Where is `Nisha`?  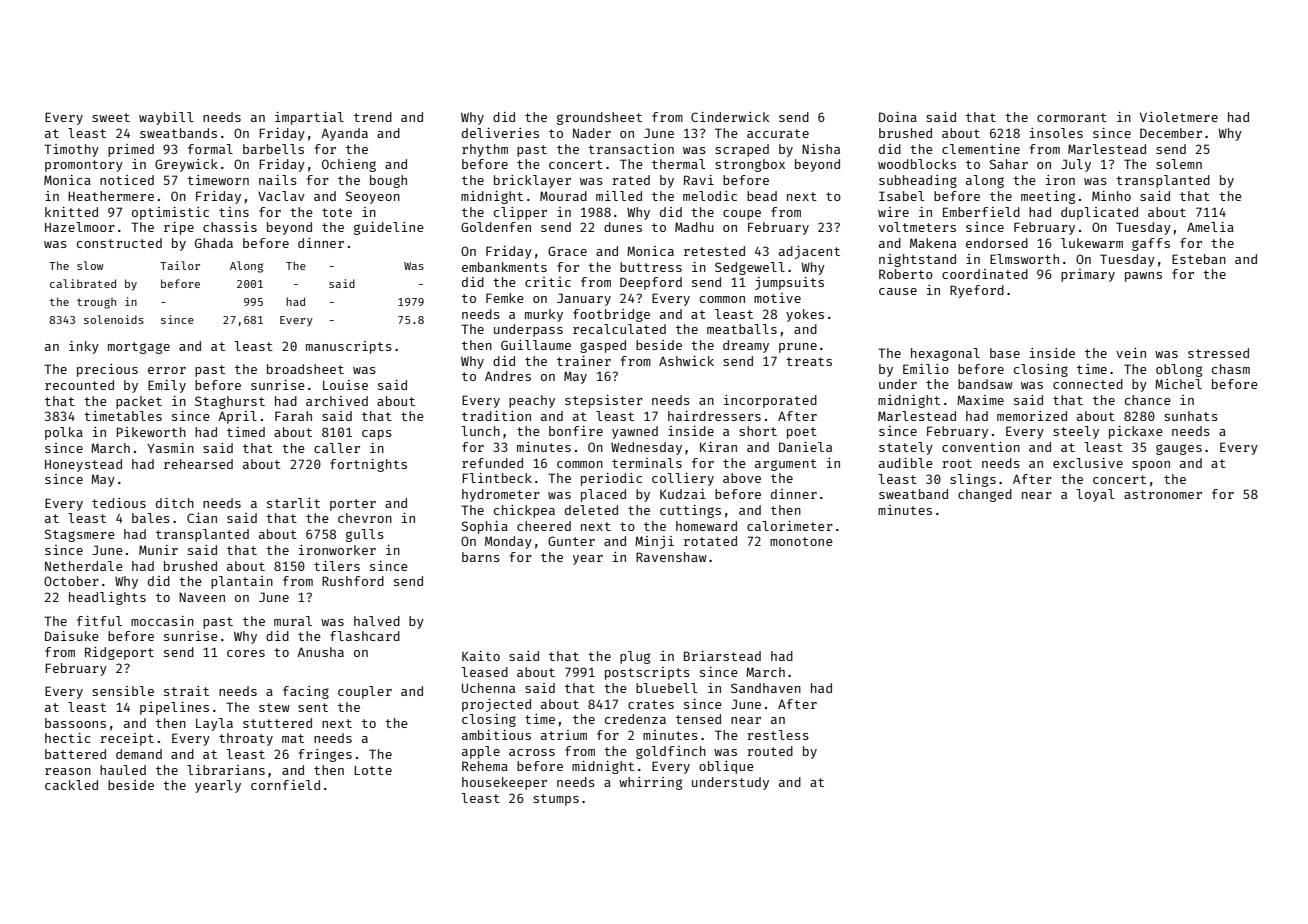 Nisha is located at coordinates (821, 149).
